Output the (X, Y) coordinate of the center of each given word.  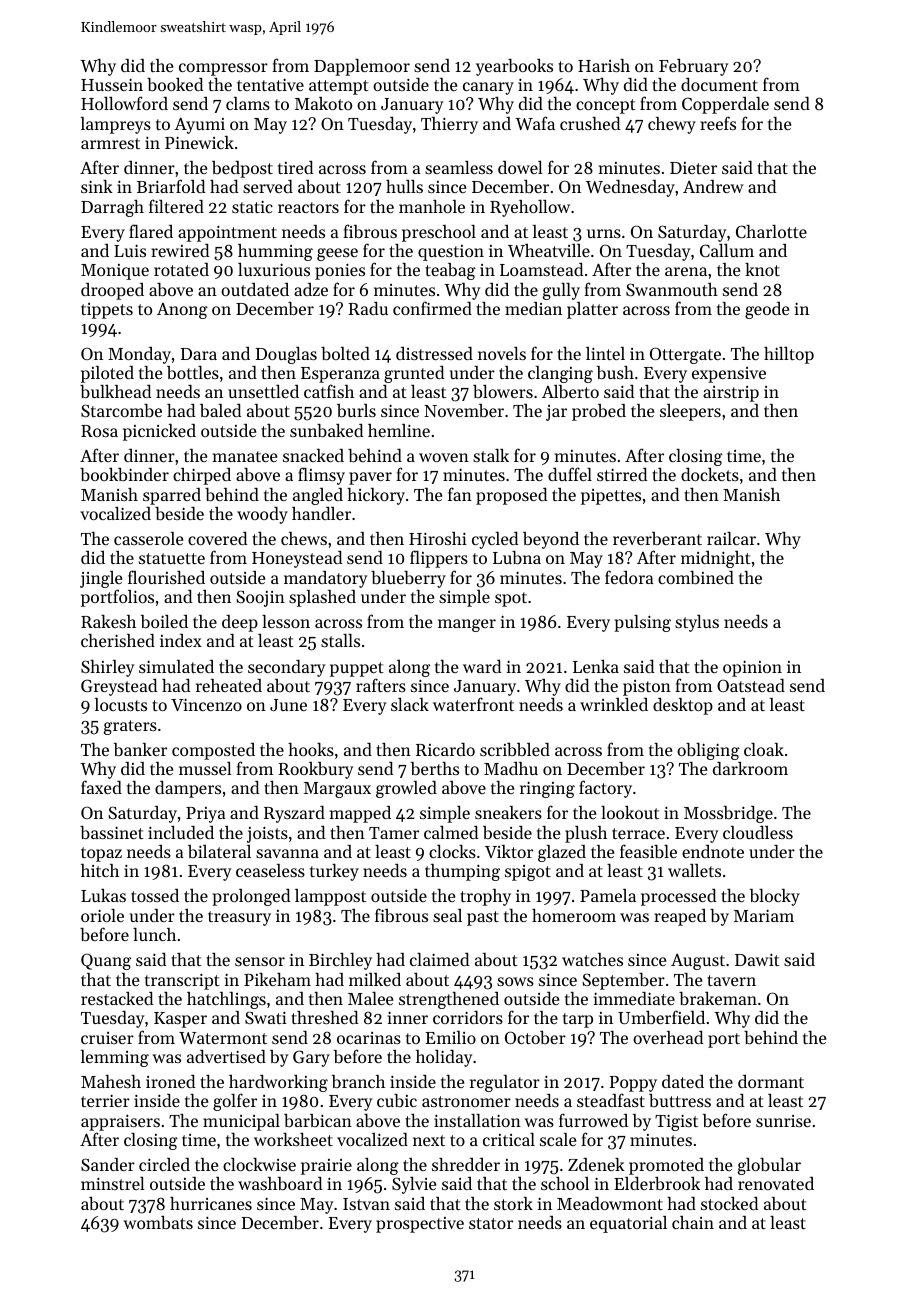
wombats (158, 1222)
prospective (420, 1225)
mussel (205, 768)
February (693, 67)
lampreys (116, 125)
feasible (648, 851)
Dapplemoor (362, 67)
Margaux (337, 790)
